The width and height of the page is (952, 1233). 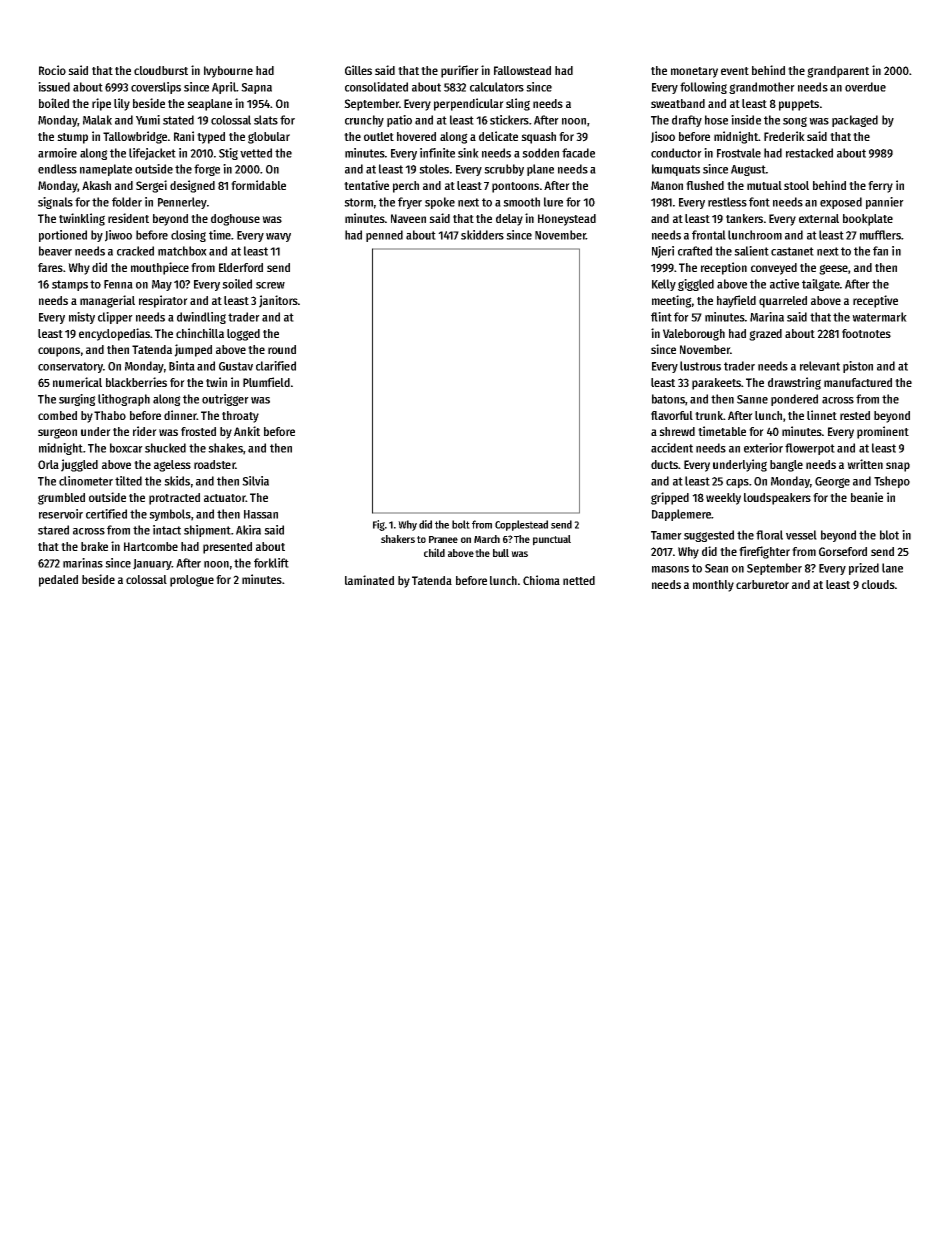 I want to click on laminated, so click(x=369, y=580).
